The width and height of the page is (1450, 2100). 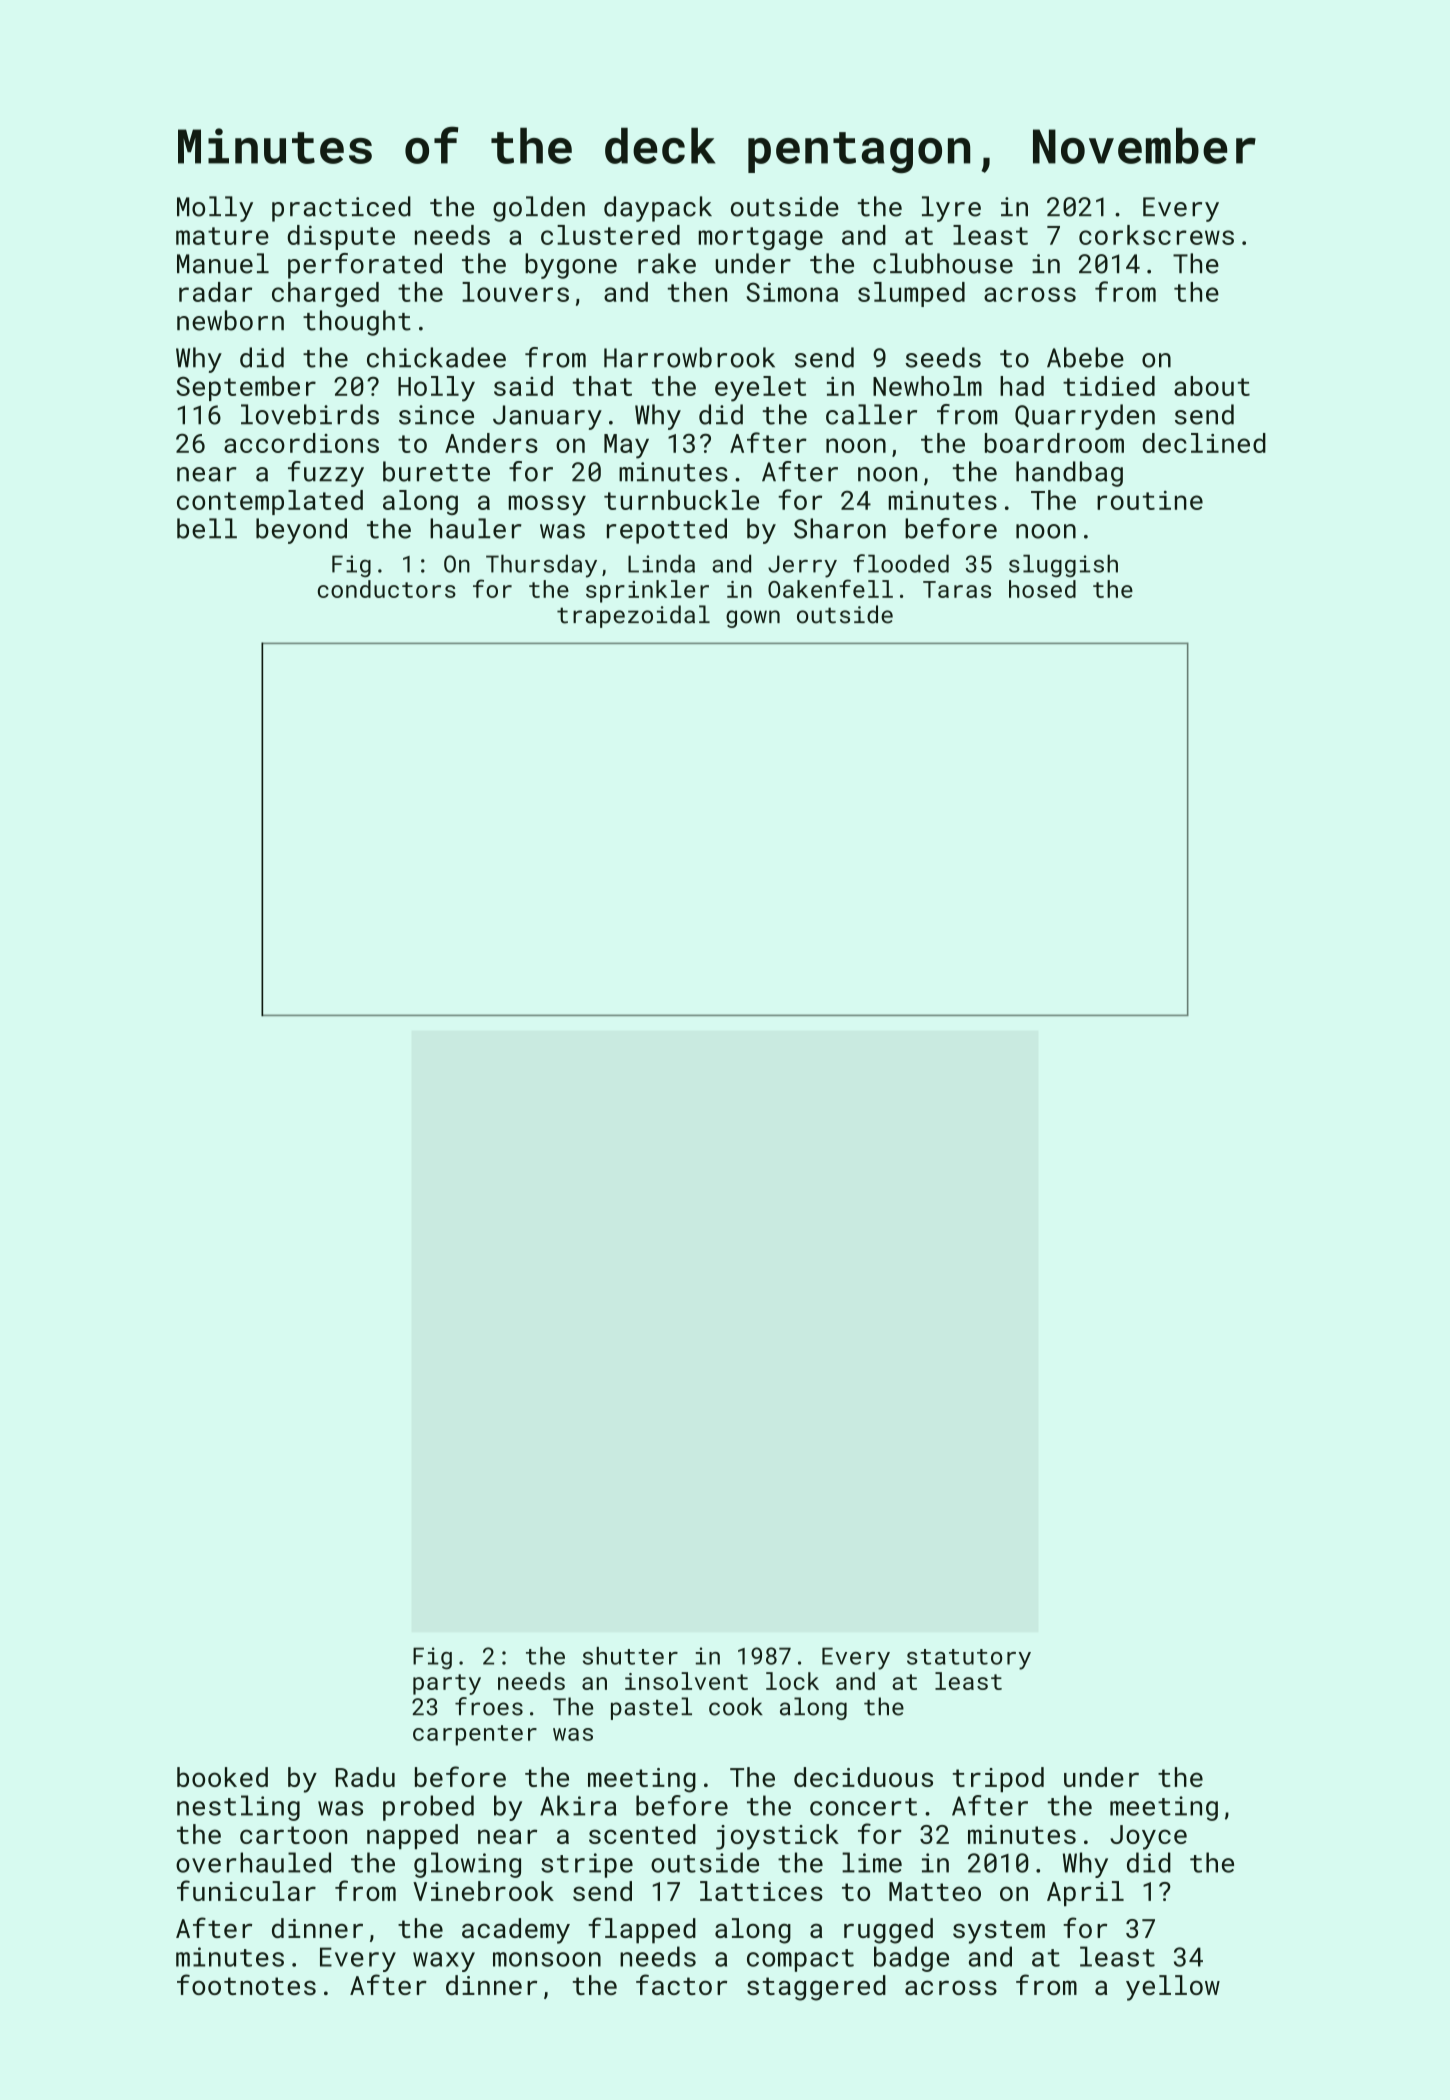 What do you see at coordinates (447, 1684) in the page?
I see `party` at bounding box center [447, 1684].
